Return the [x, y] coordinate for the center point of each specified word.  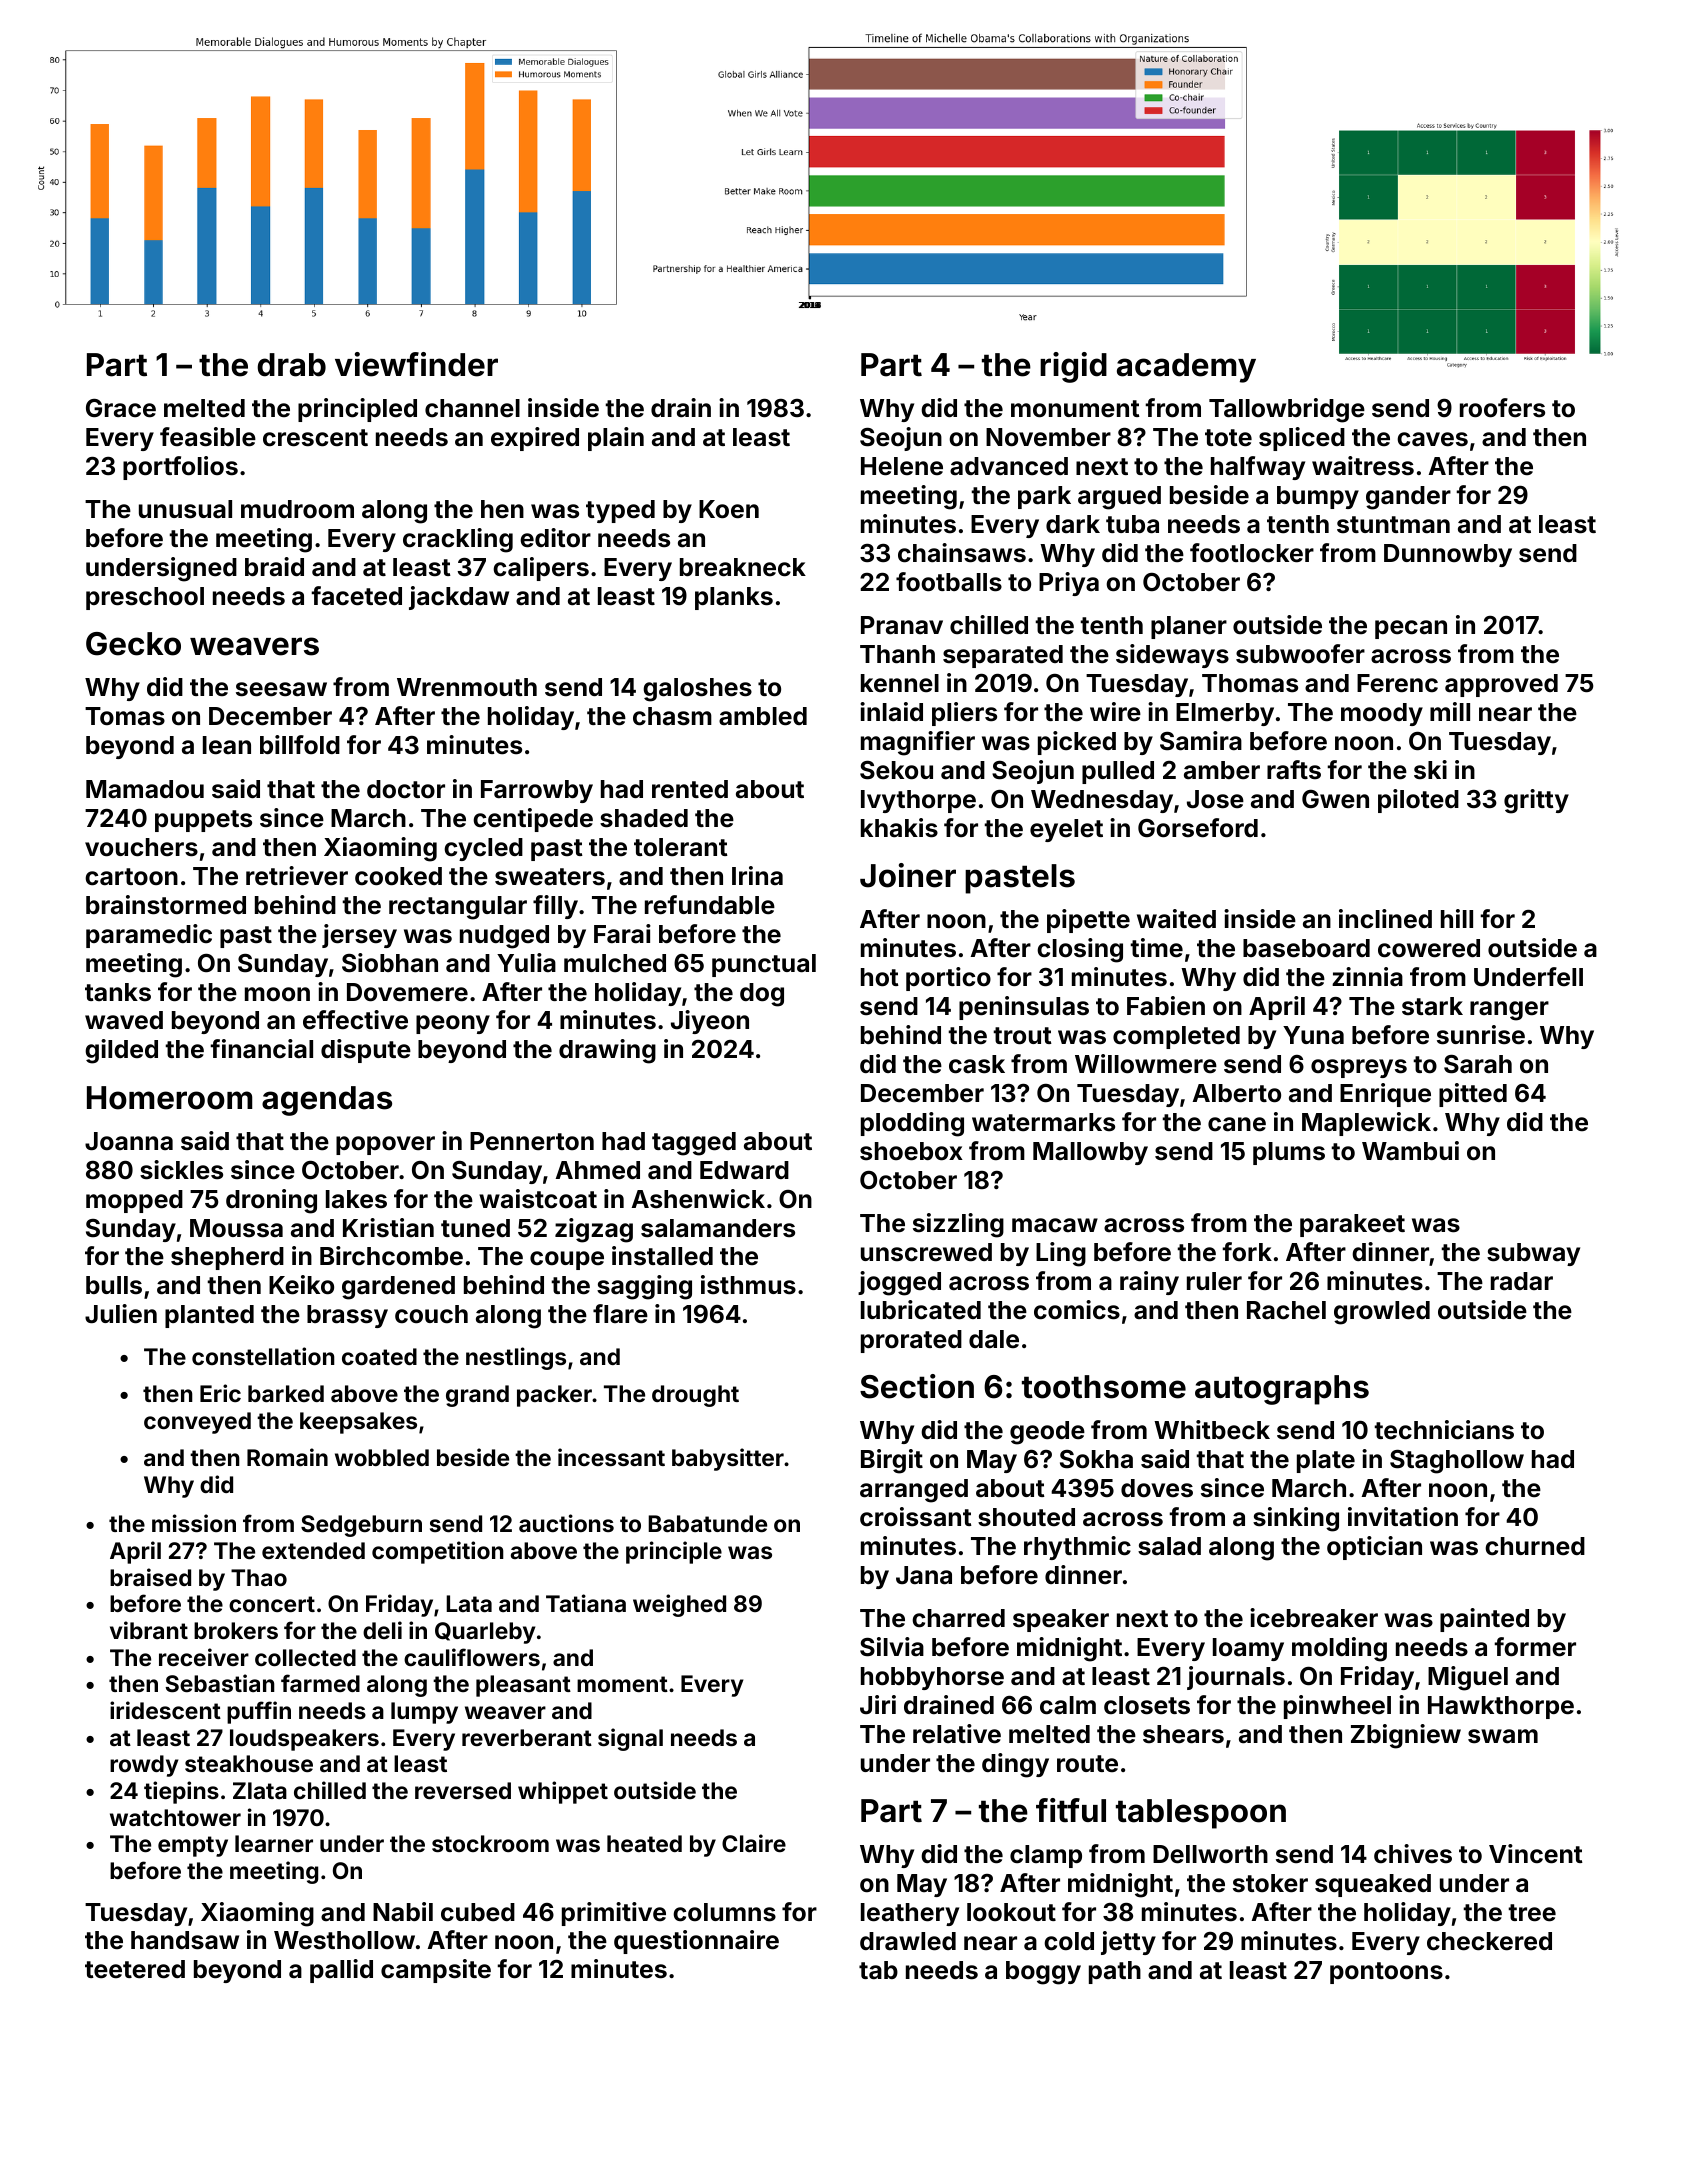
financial [261, 1049]
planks [734, 598]
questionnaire [696, 1942]
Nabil [403, 1911]
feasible [208, 437]
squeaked [1373, 1885]
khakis [899, 828]
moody [1382, 714]
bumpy [1318, 497]
